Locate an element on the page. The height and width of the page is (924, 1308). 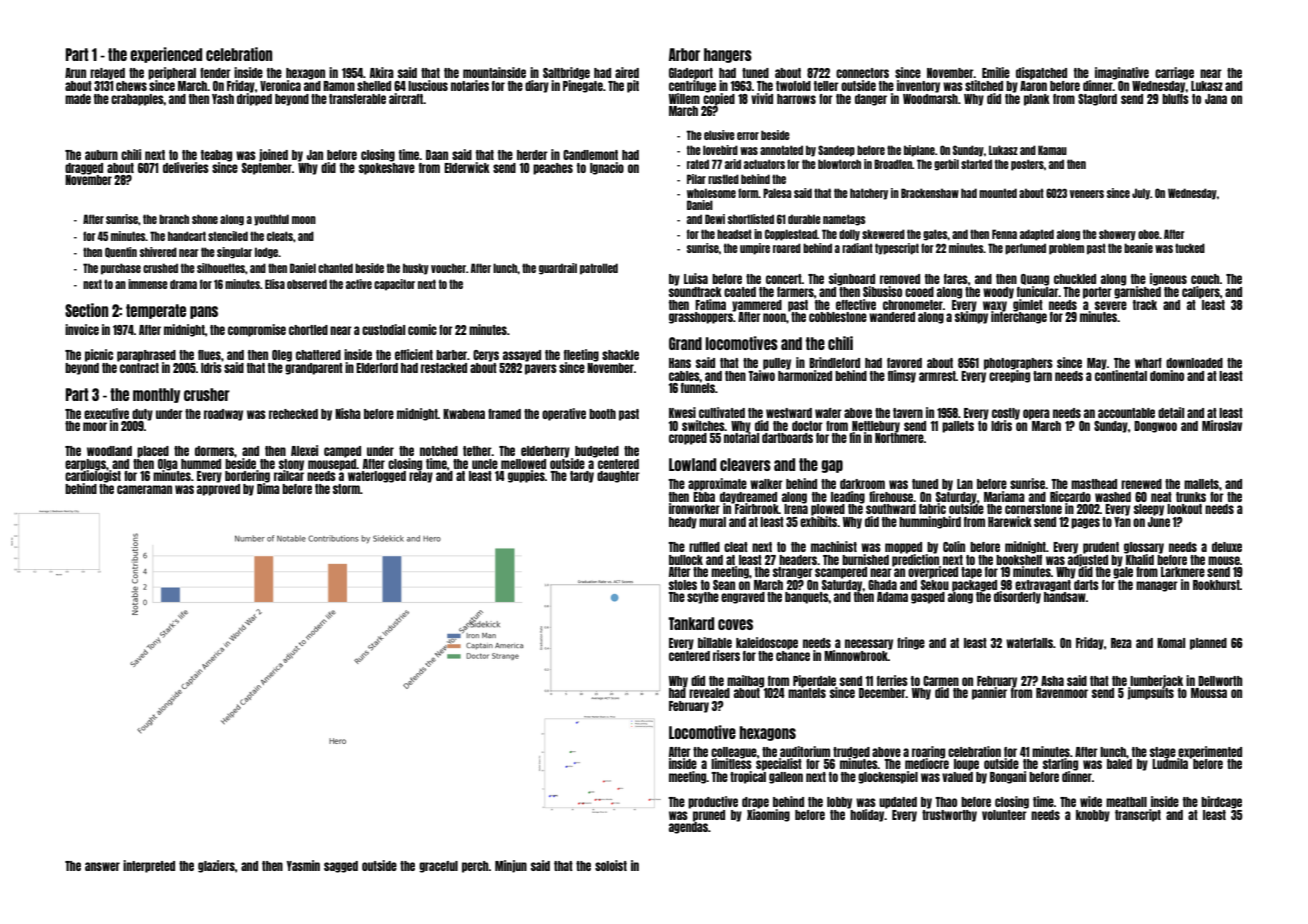
planned is located at coordinates (1208, 644).
